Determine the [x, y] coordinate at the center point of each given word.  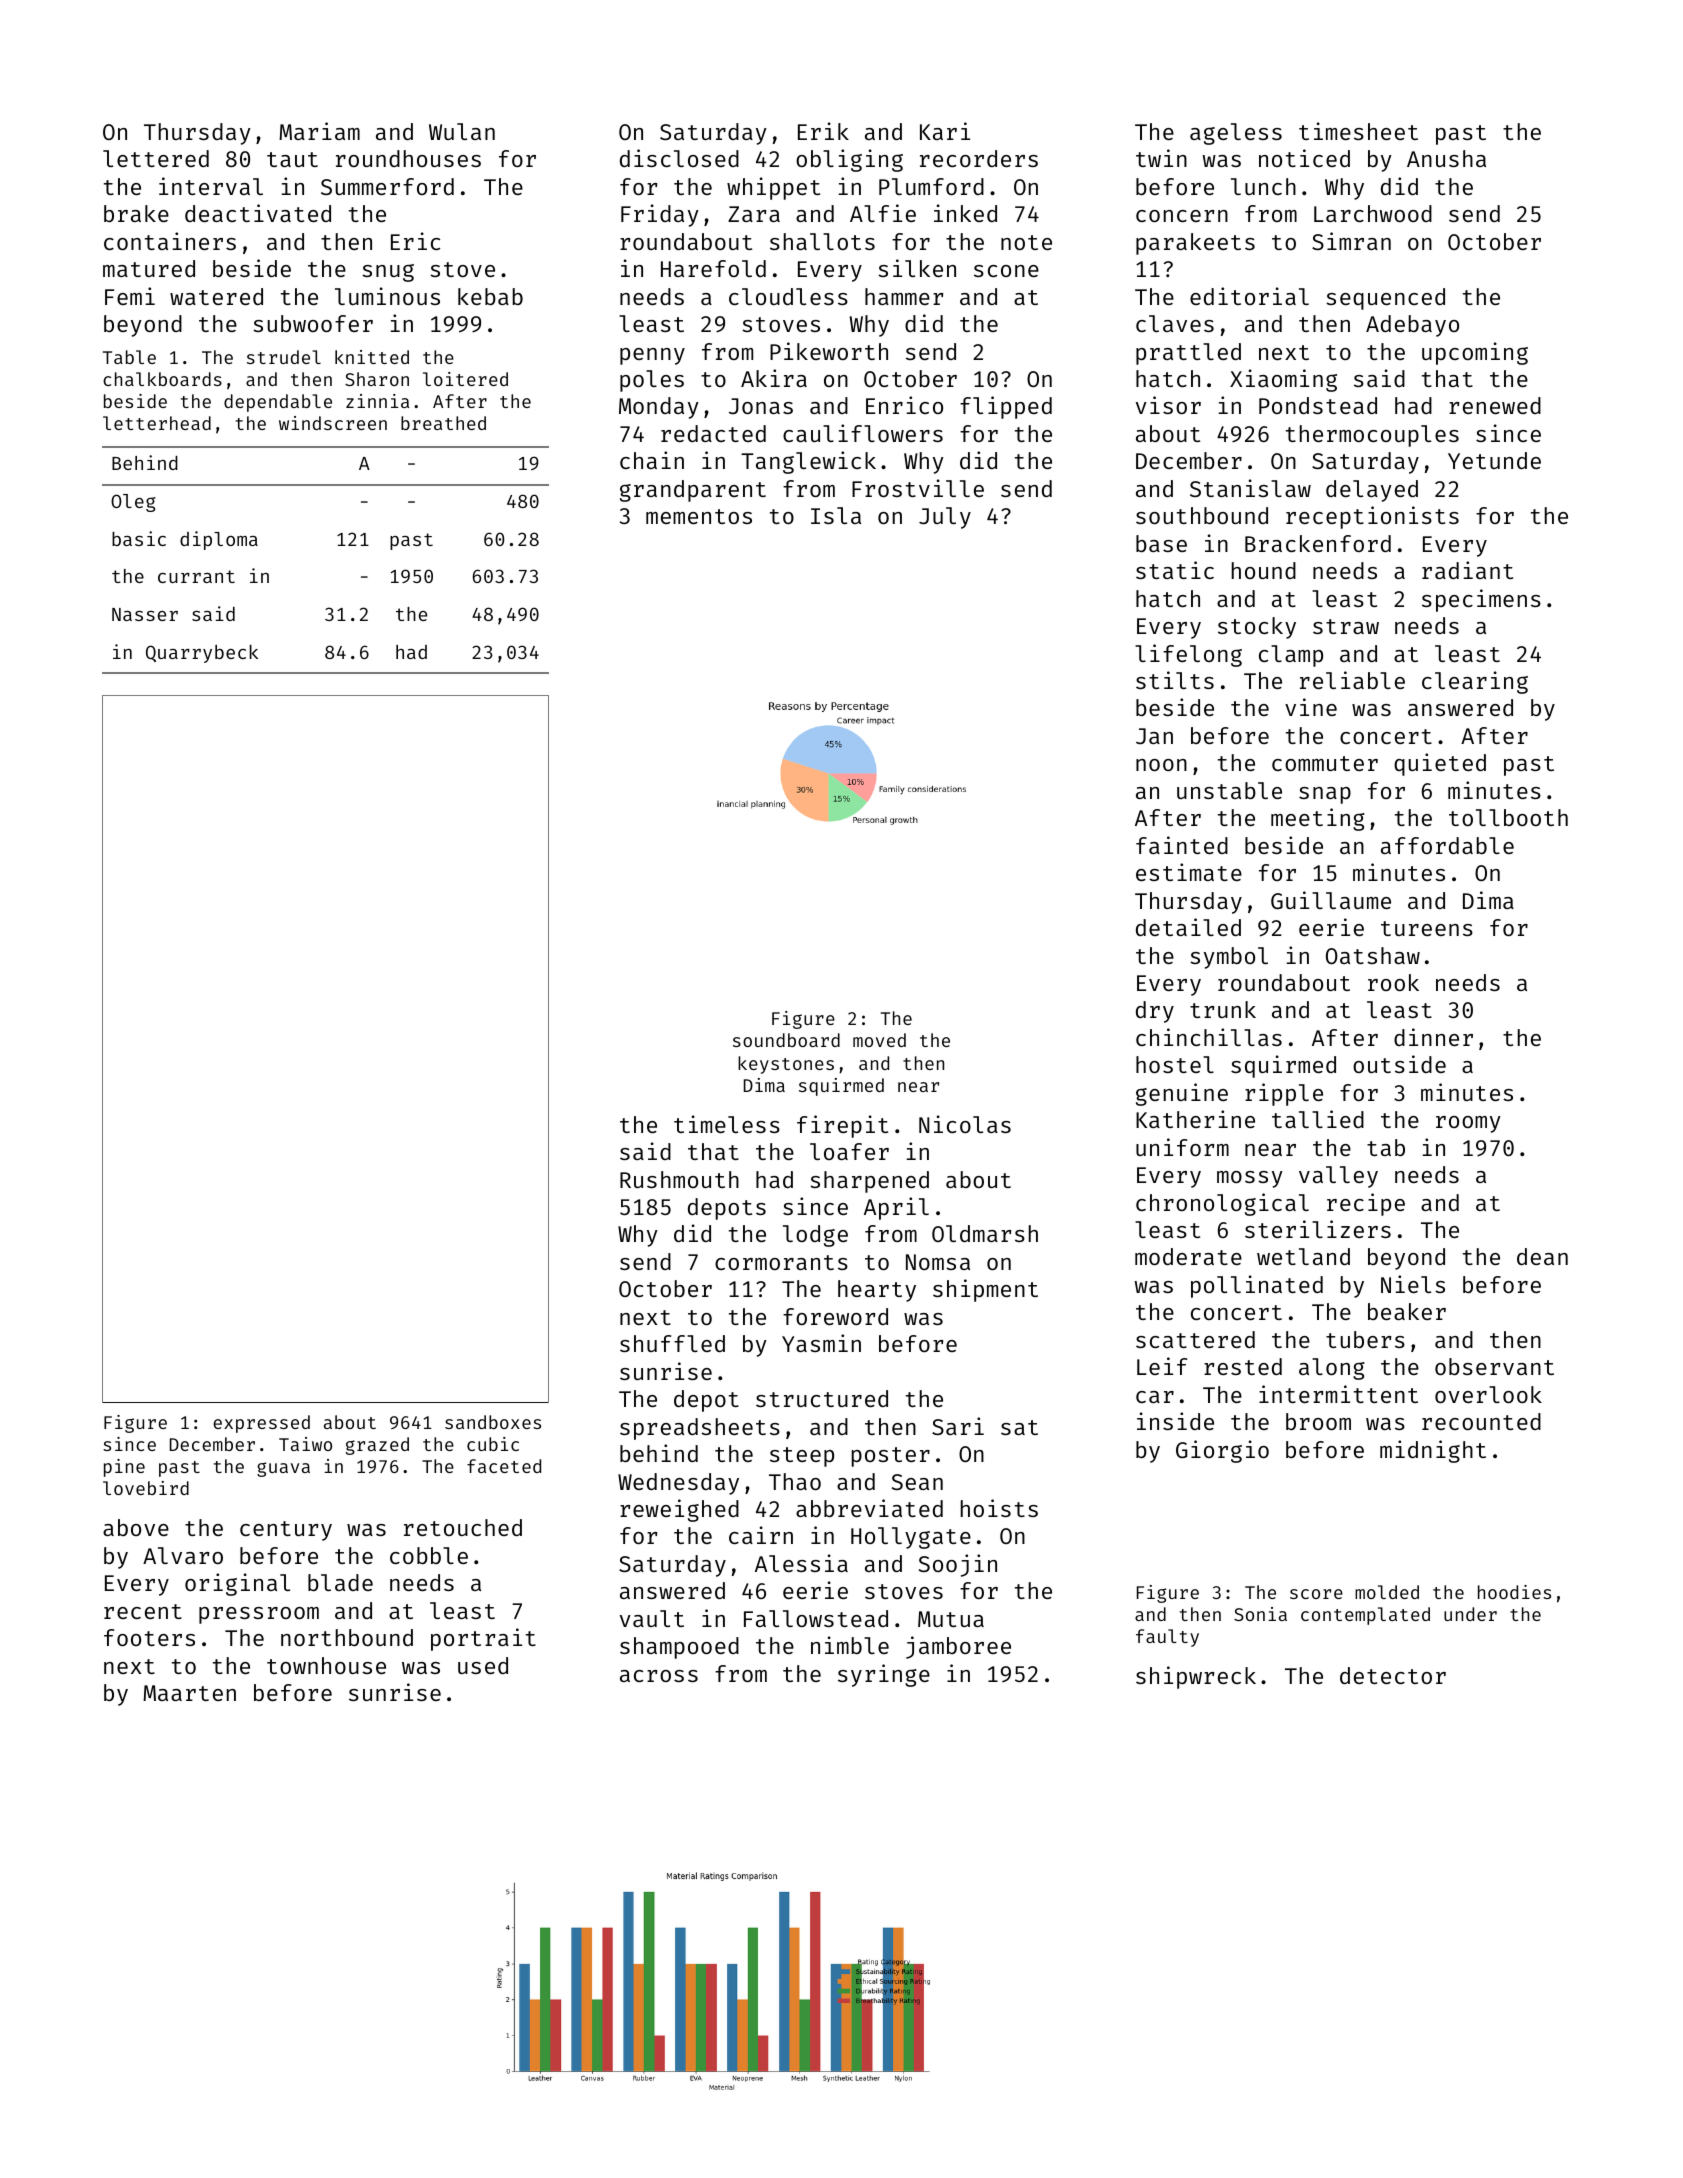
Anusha [1446, 158]
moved [879, 1040]
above [136, 1527]
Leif [1162, 1366]
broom [1318, 1421]
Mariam [319, 131]
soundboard [786, 1040]
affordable [1447, 845]
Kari [945, 131]
